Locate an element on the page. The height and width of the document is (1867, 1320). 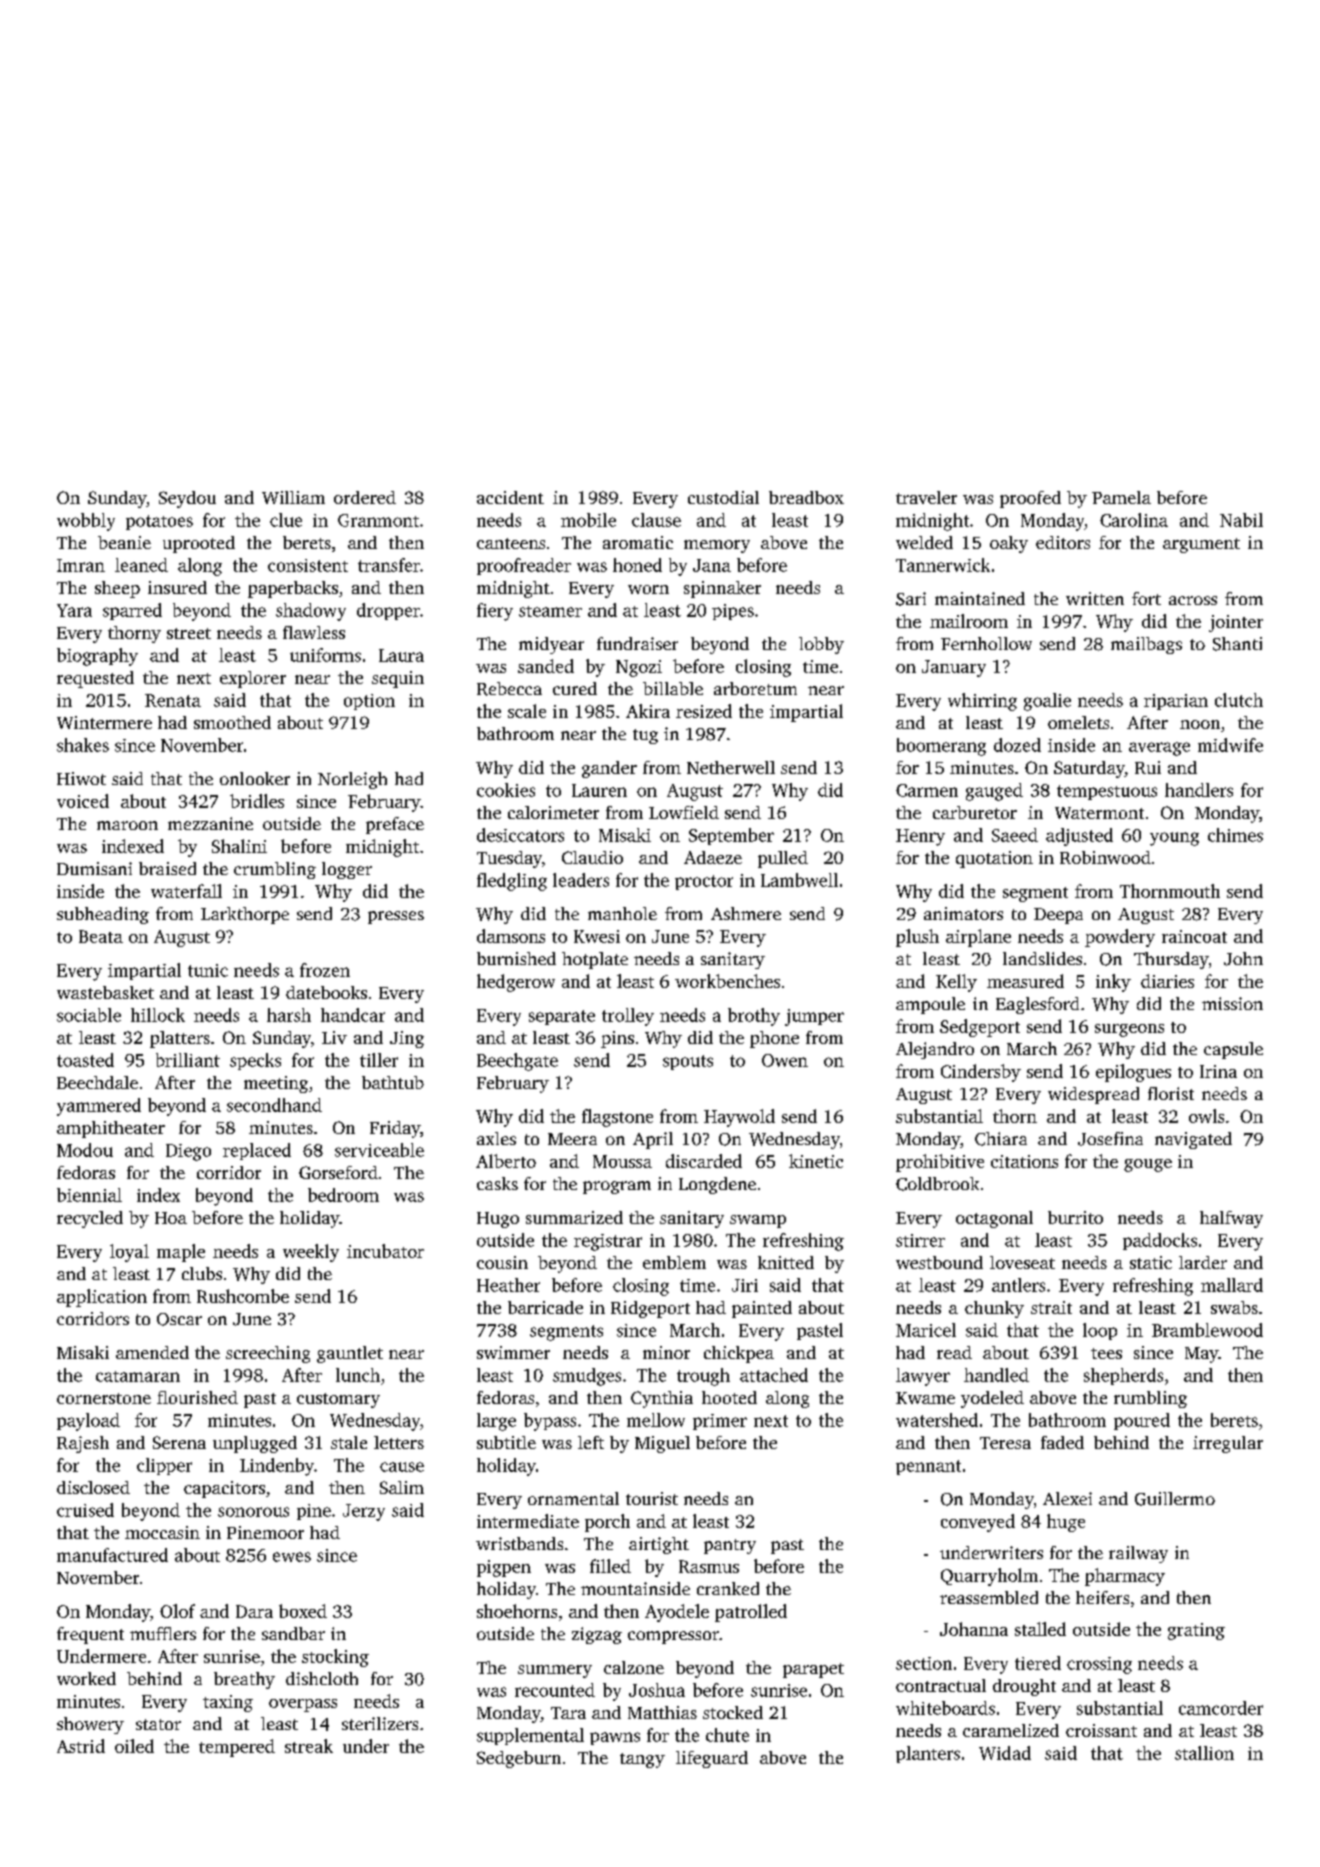
diaries is located at coordinates (1167, 981).
